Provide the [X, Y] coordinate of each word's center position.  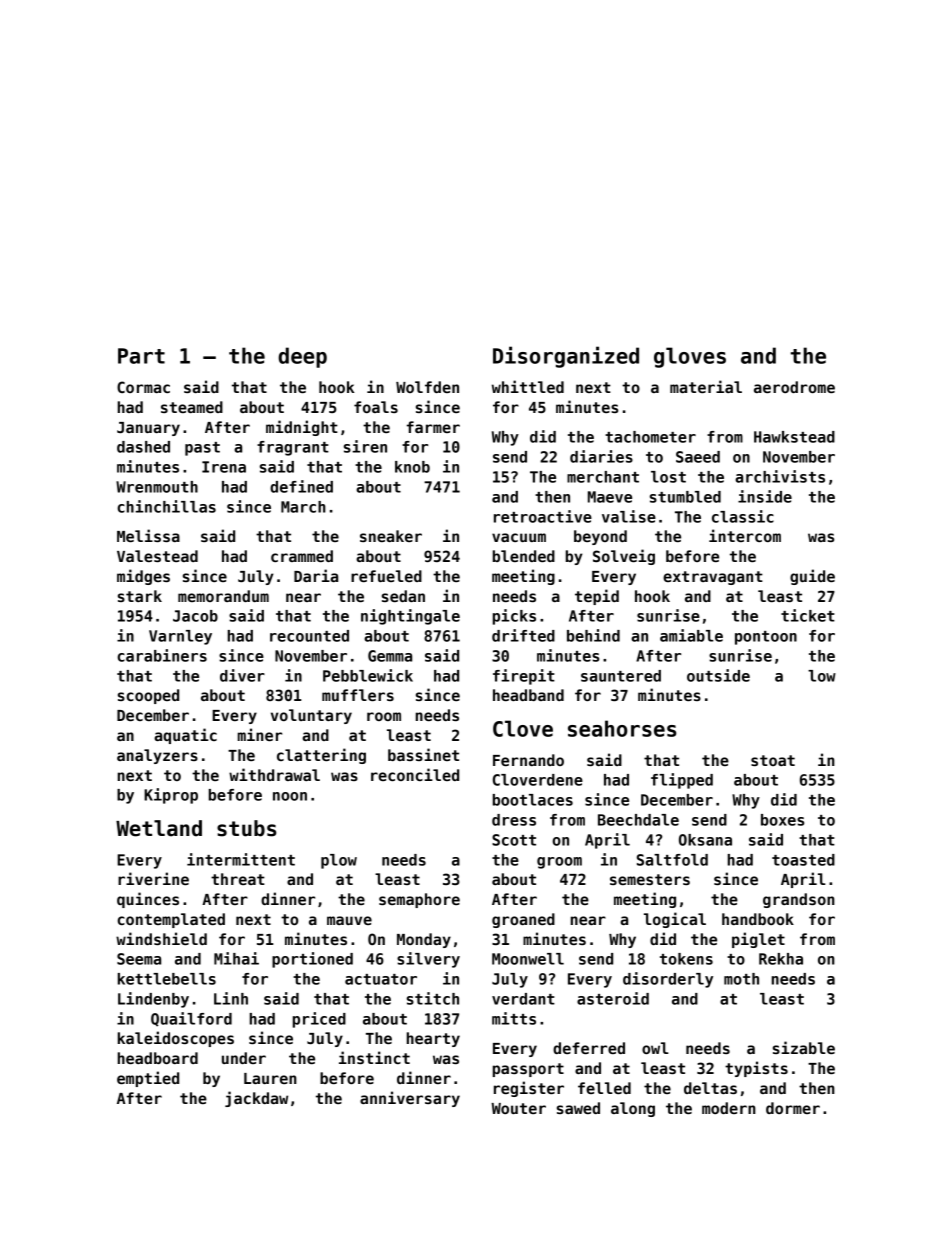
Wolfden [427, 387]
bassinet [423, 754]
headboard [158, 1058]
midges [143, 577]
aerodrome [794, 387]
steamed [192, 407]
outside [718, 675]
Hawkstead [794, 437]
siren [365, 446]
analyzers [157, 756]
